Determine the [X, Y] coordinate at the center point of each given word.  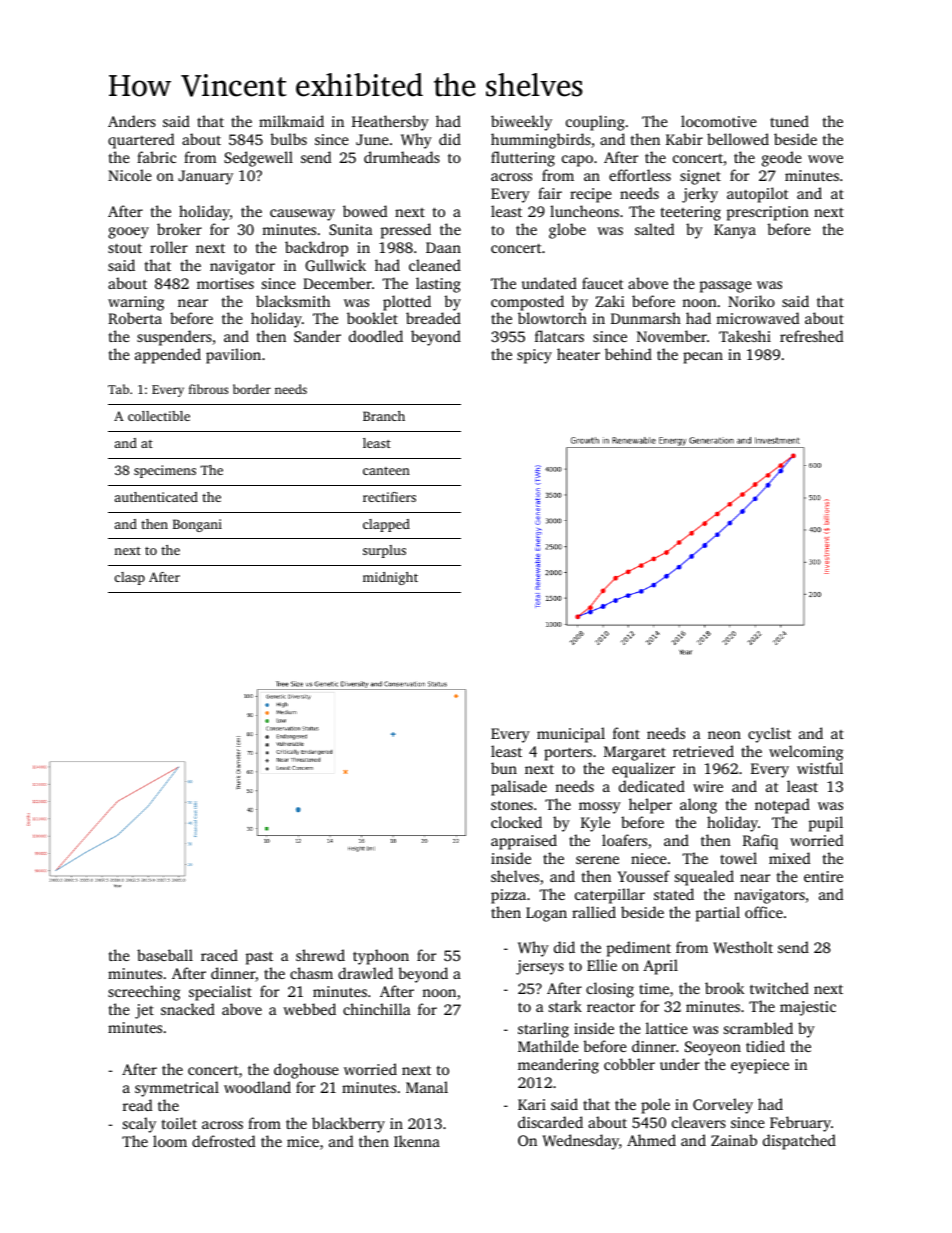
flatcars [559, 336]
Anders [132, 121]
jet [144, 1011]
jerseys [540, 967]
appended [168, 356]
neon [724, 735]
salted [654, 229]
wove [825, 159]
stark [565, 1006]
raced [219, 955]
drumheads [402, 157]
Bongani [197, 525]
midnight [390, 578]
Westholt [743, 947]
